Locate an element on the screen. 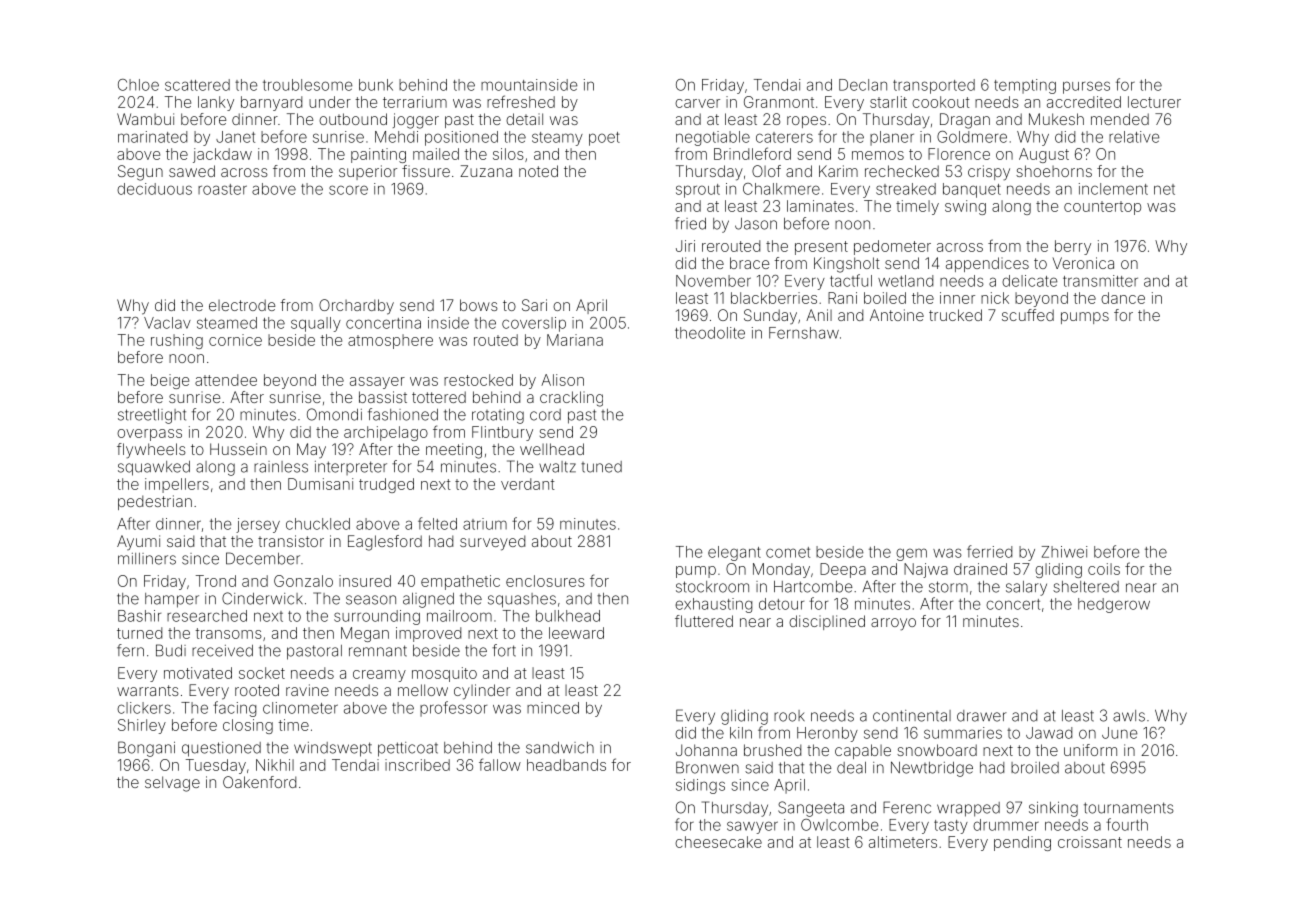  gem is located at coordinates (911, 554).
